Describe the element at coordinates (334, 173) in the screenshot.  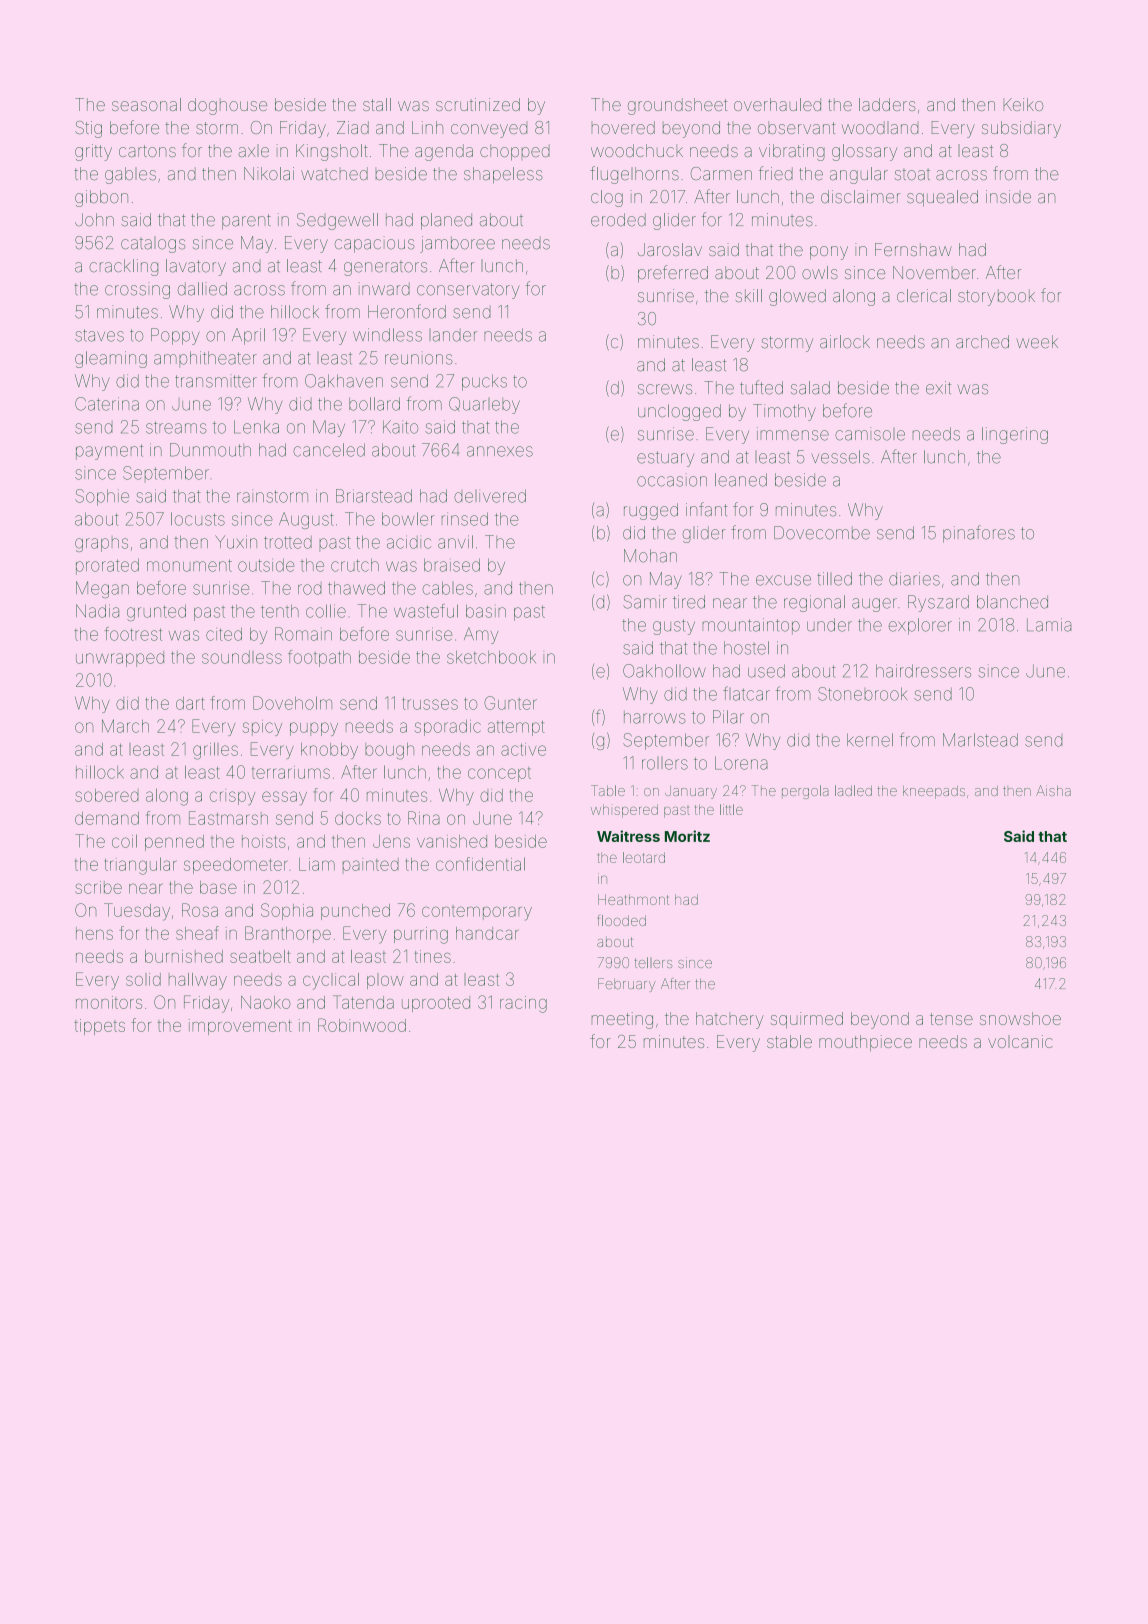
I see `watched` at that location.
